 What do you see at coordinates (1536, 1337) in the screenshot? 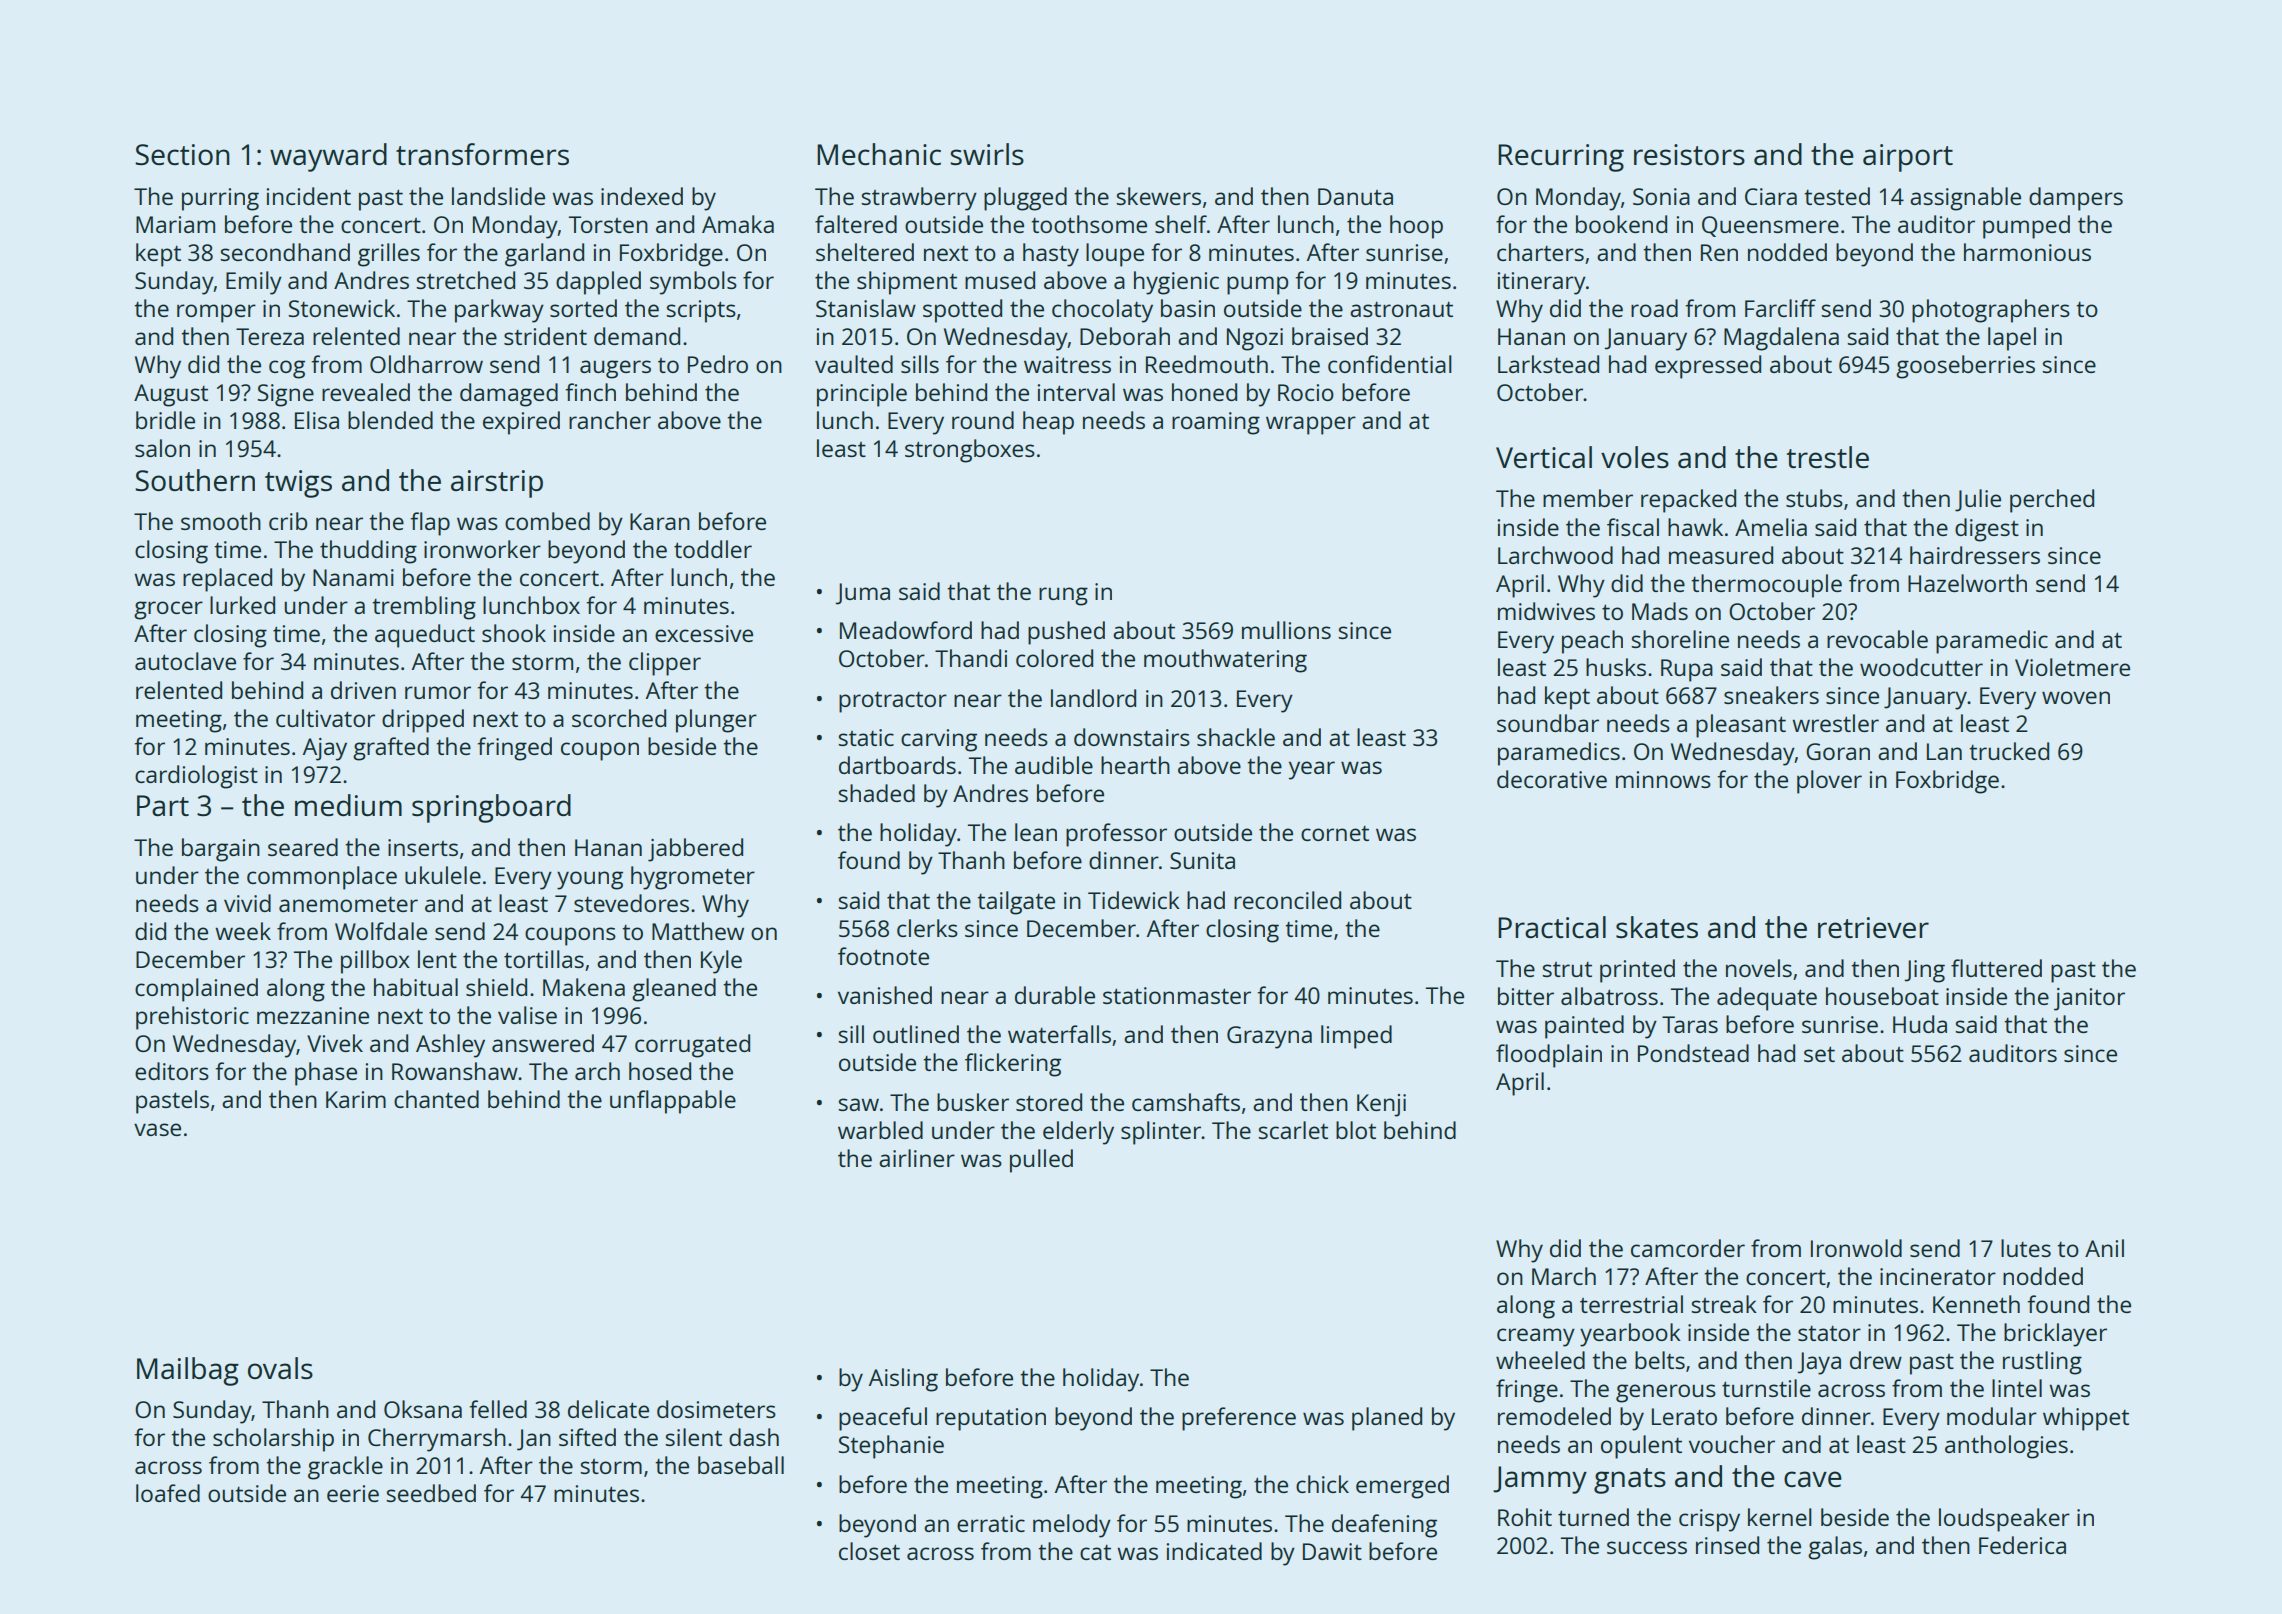
I see `creamy` at bounding box center [1536, 1337].
